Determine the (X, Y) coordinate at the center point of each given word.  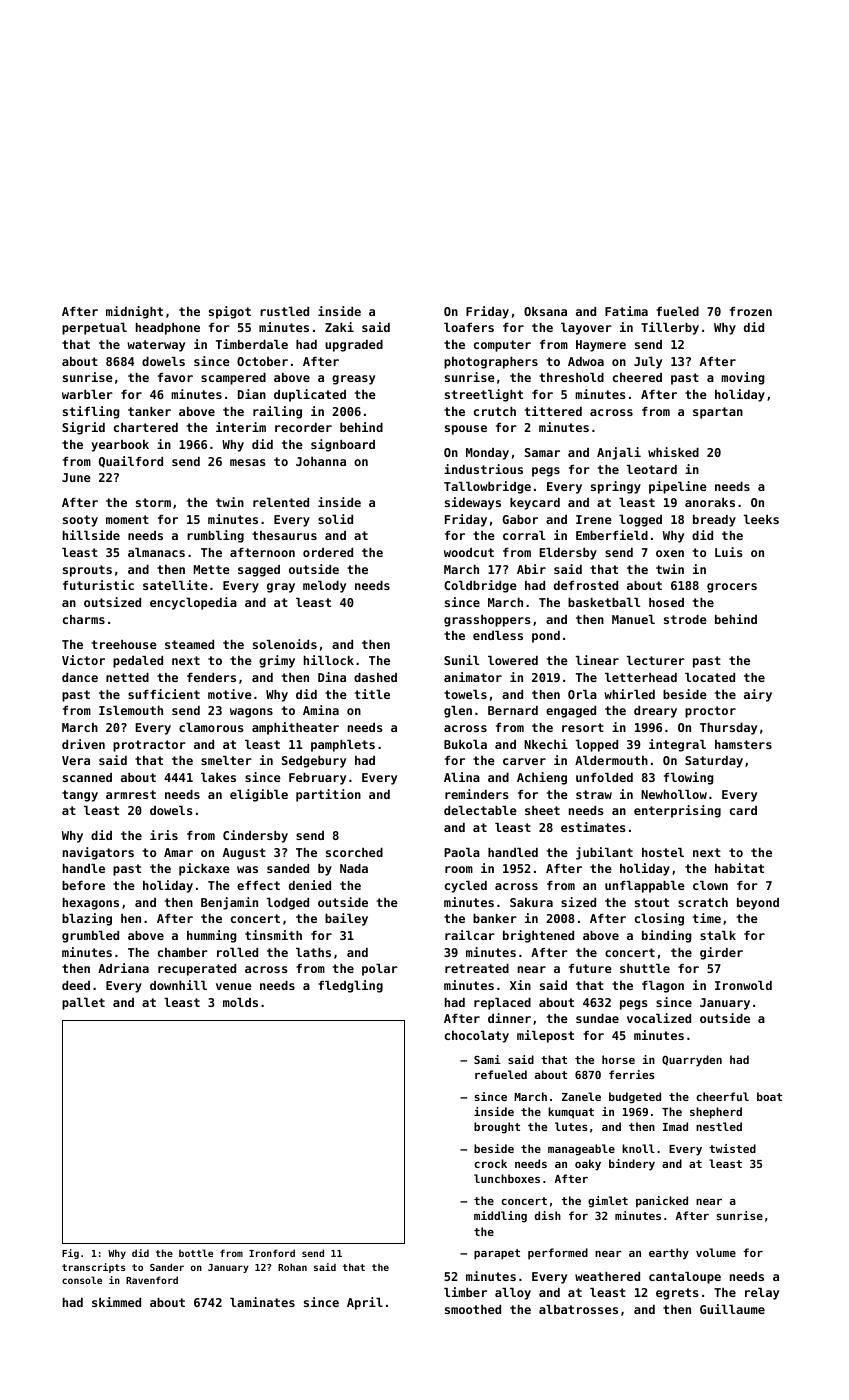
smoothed (473, 1309)
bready (714, 521)
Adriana (123, 968)
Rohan (292, 1267)
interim (241, 427)
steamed (189, 644)
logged (640, 521)
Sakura (531, 902)
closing (659, 919)
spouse (466, 430)
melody (324, 587)
